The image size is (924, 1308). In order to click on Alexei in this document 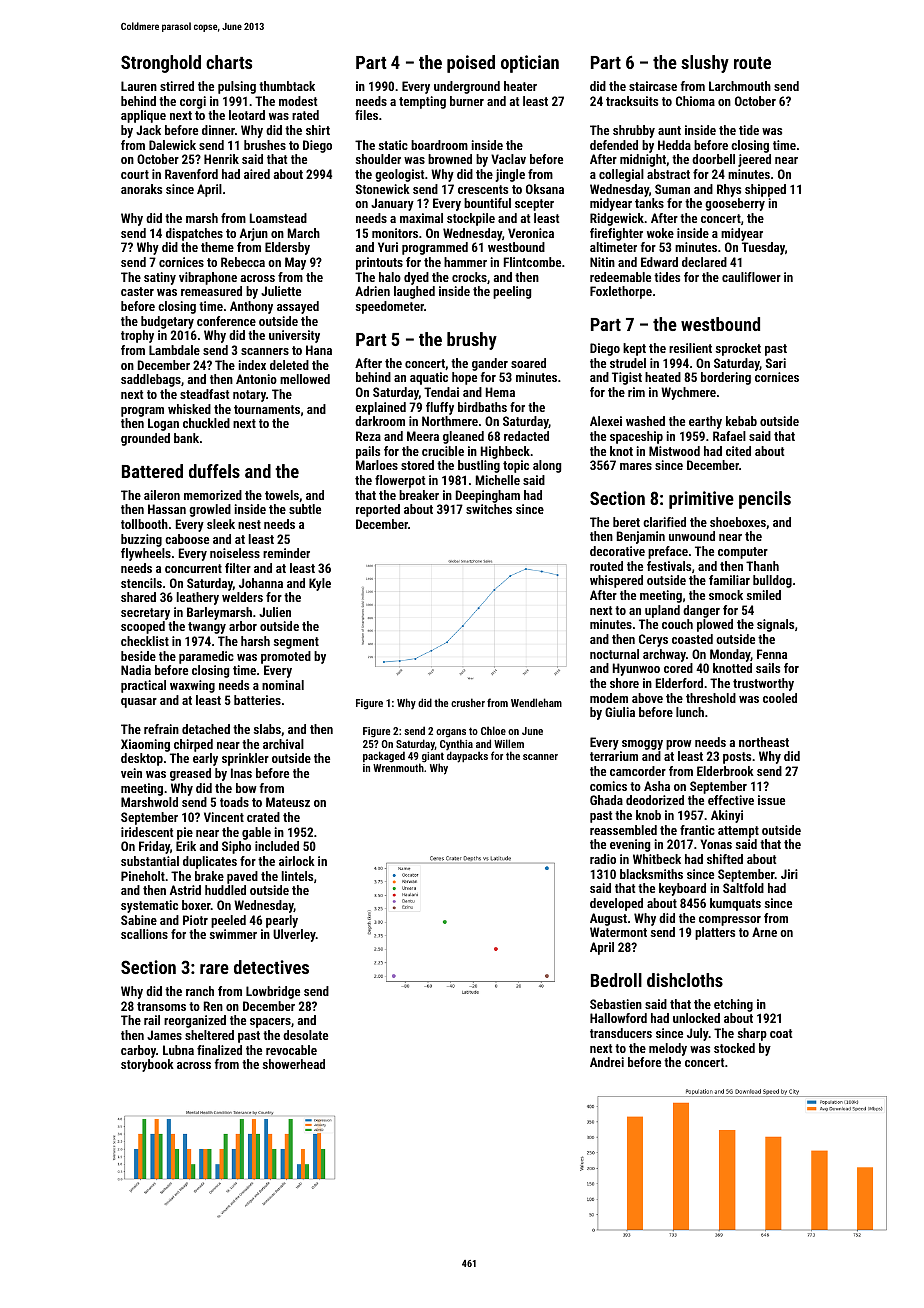, I will do `click(606, 421)`.
